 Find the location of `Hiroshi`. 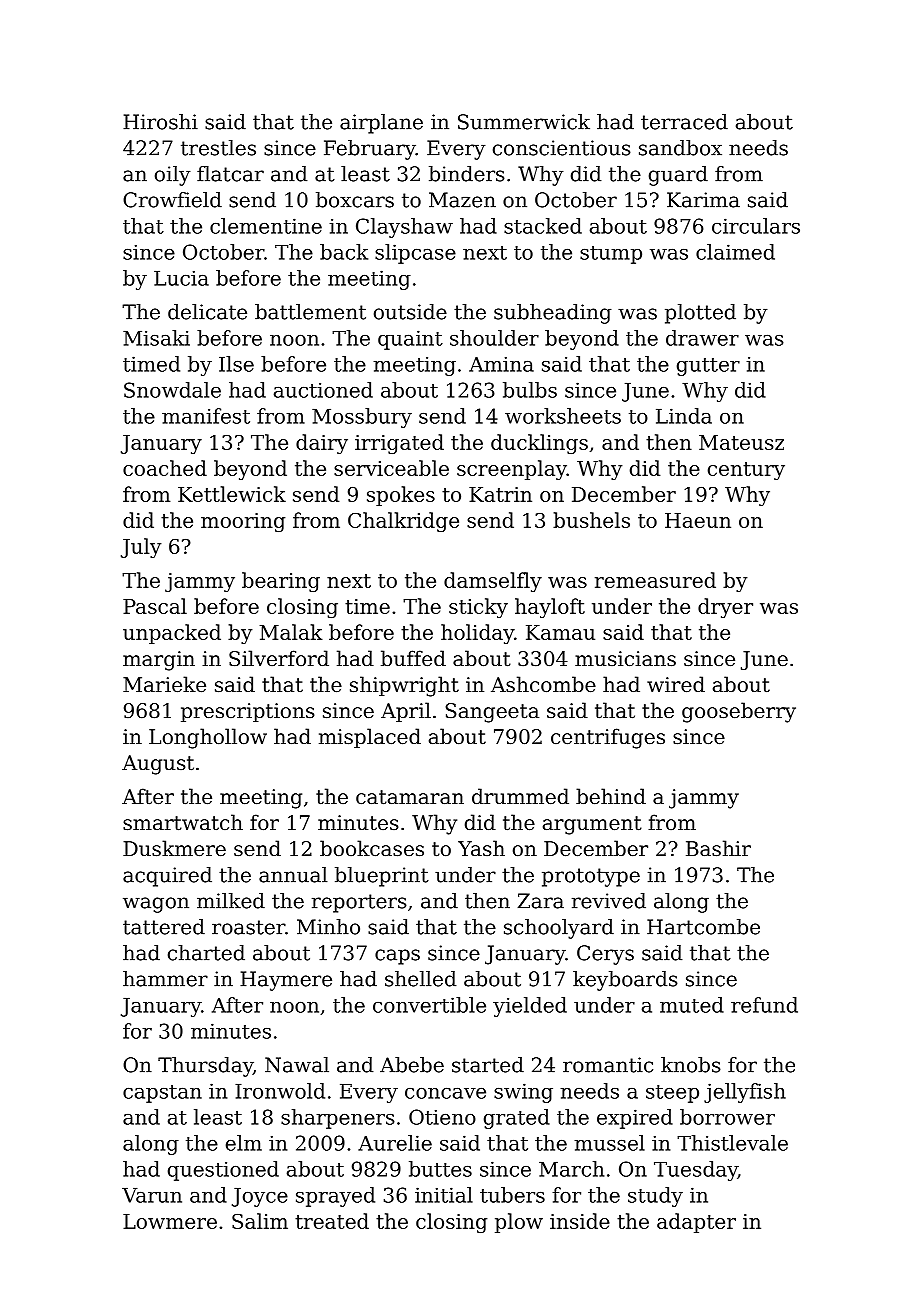

Hiroshi is located at coordinates (160, 122).
